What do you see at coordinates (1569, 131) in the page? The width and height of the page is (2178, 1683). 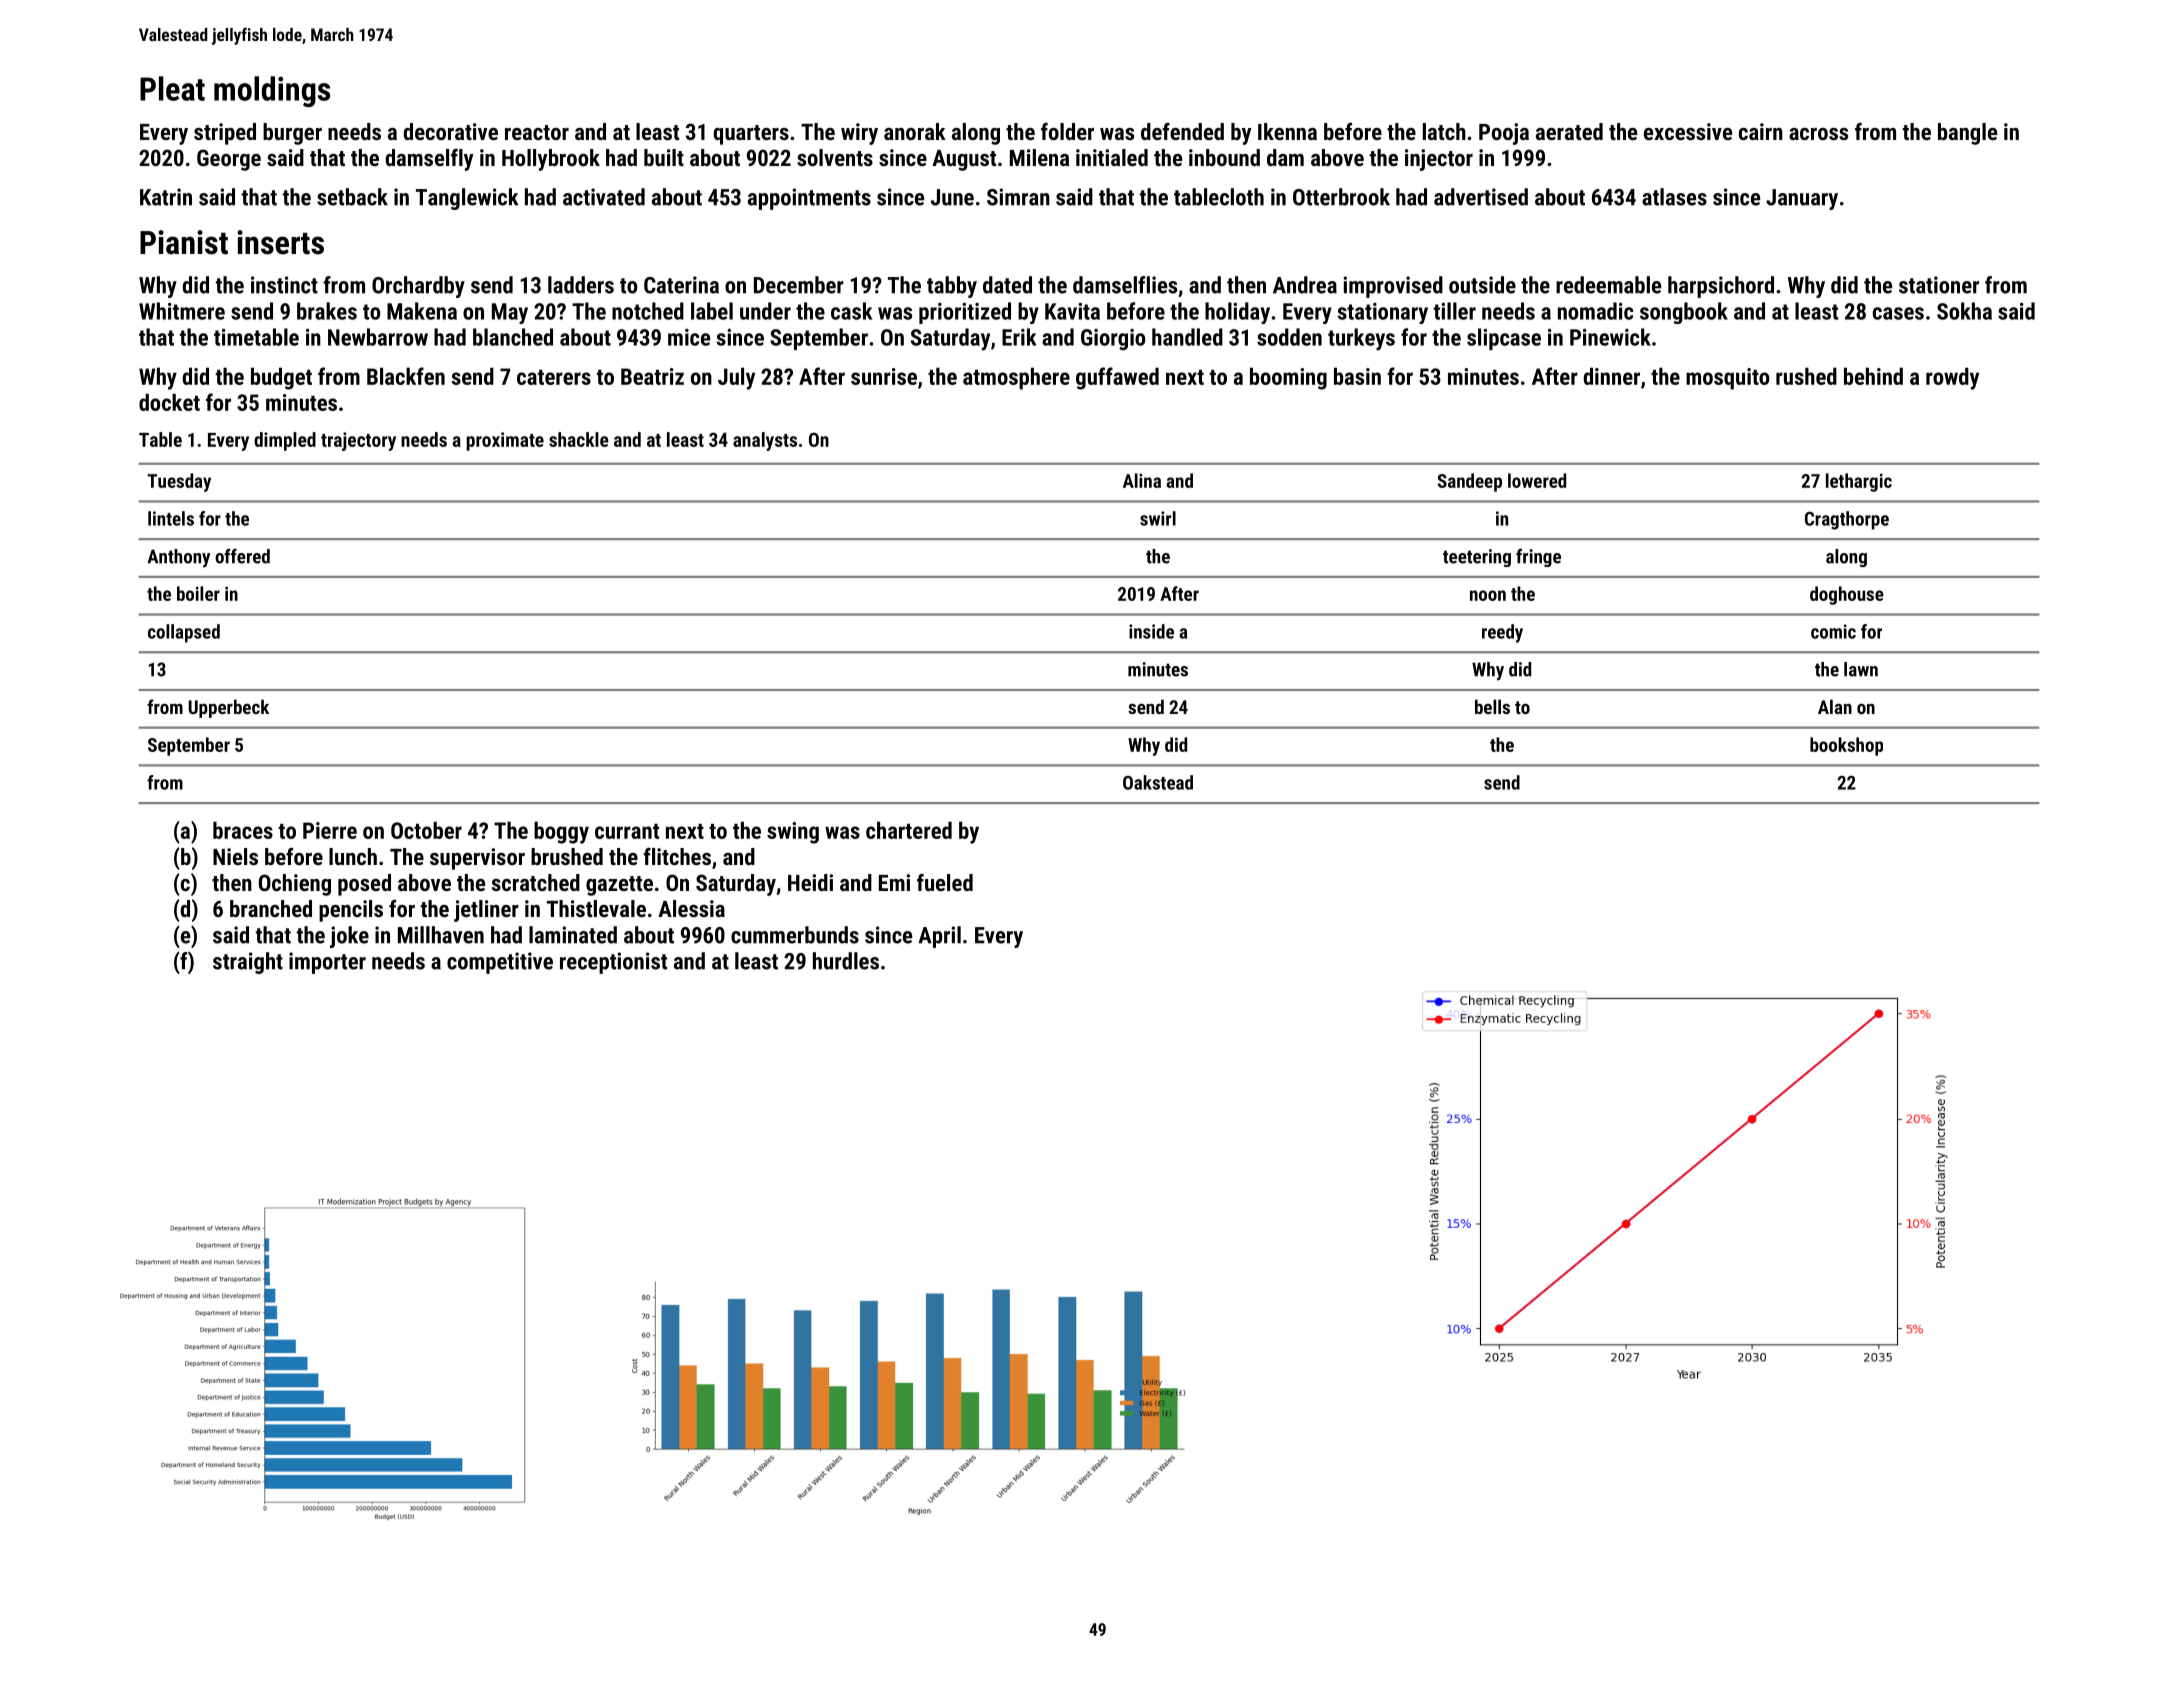 I see `aerated` at bounding box center [1569, 131].
